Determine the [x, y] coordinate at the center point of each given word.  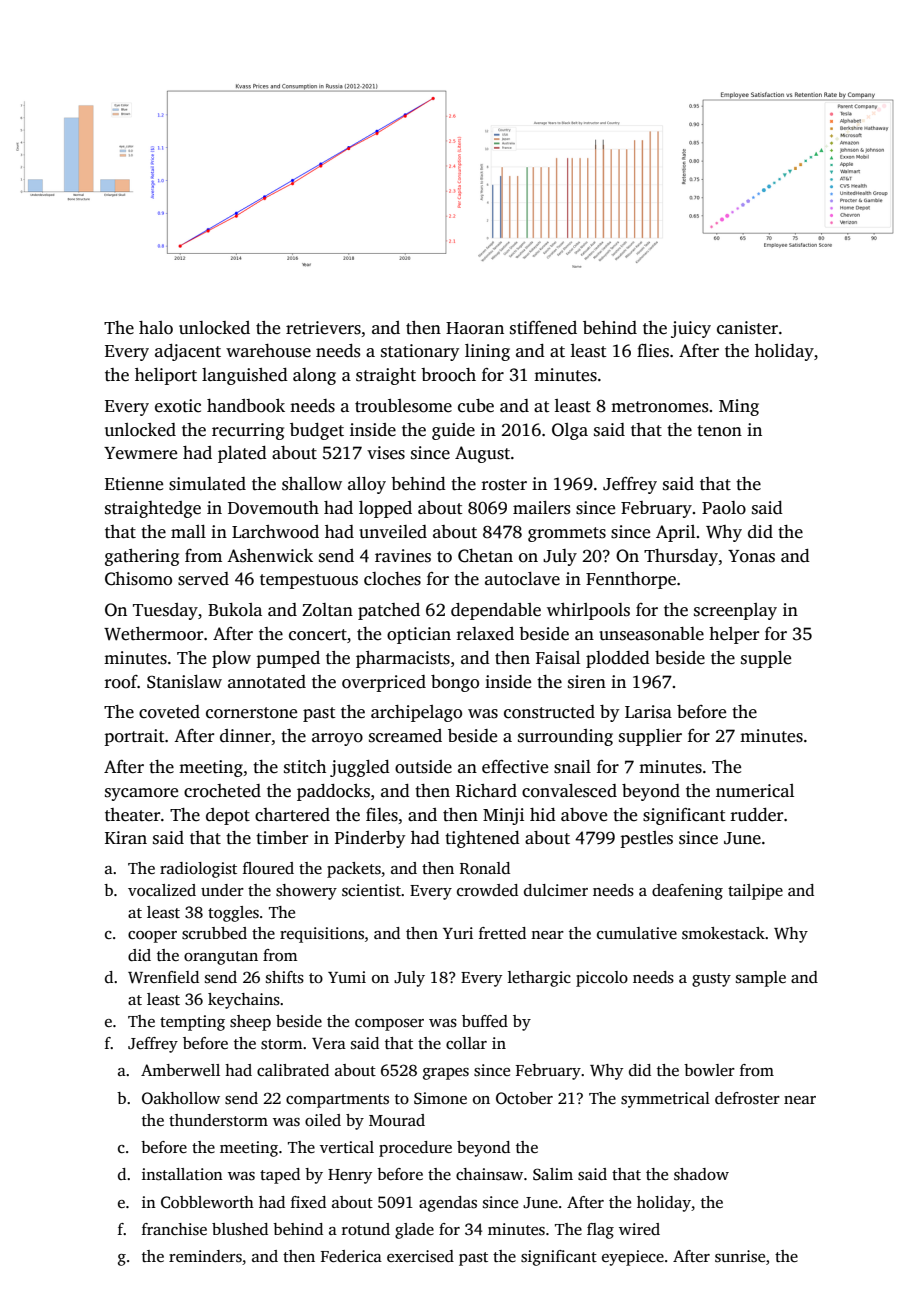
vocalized [162, 890]
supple [766, 659]
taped [280, 1176]
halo [156, 328]
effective [515, 767]
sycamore [141, 794]
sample [761, 979]
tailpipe [755, 892]
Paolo [724, 508]
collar [466, 1043]
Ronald [485, 868]
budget [317, 431]
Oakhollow [181, 1098]
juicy [691, 329]
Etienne [134, 484]
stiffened [543, 328]
